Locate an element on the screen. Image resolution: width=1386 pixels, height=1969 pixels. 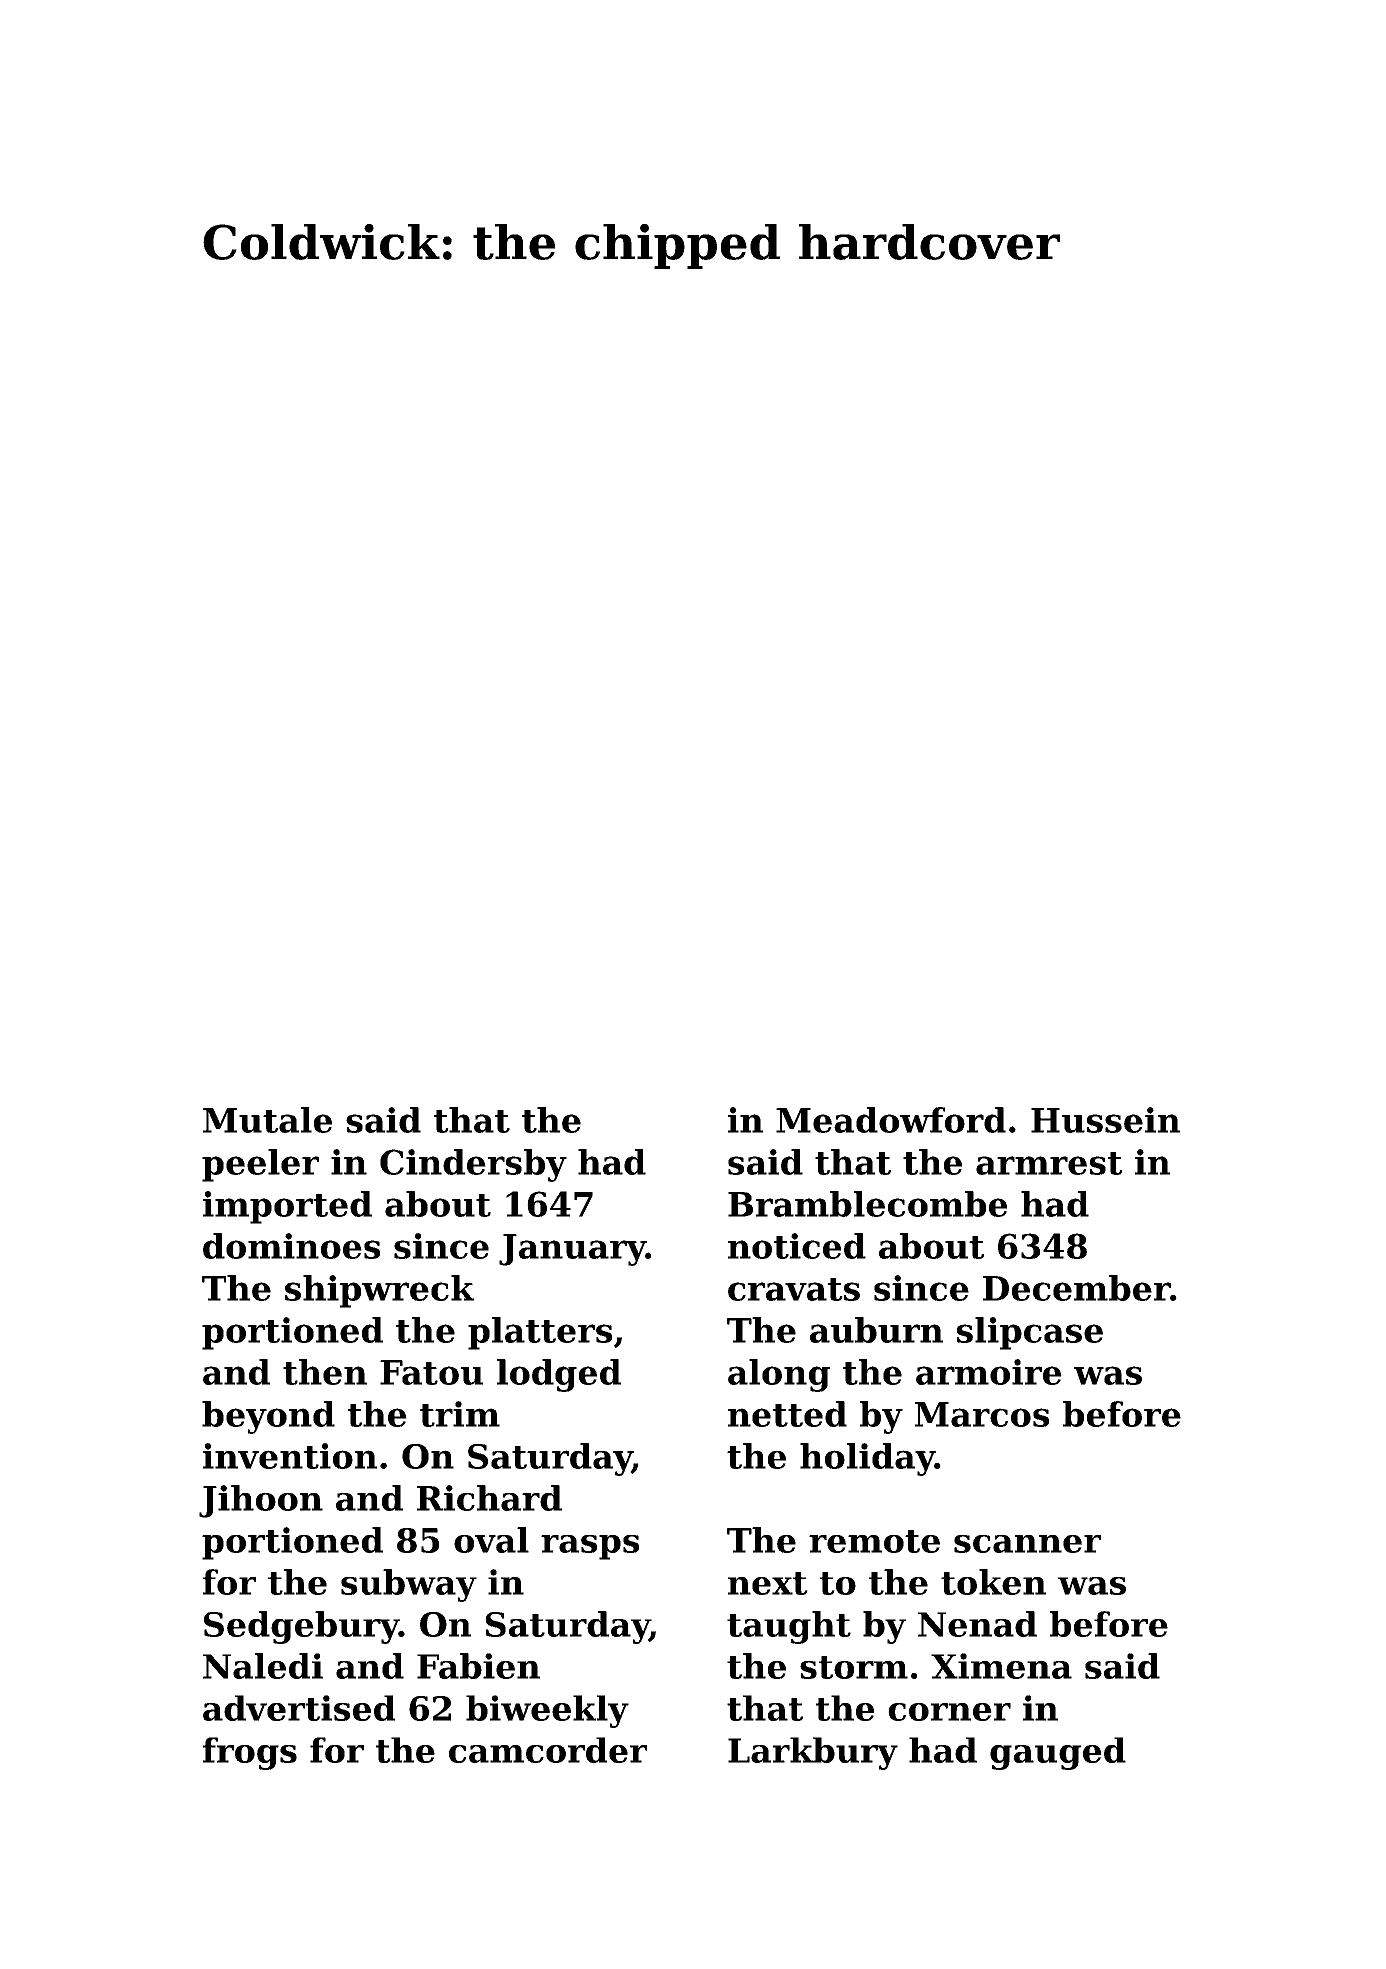
Cindersby is located at coordinates (473, 1165).
